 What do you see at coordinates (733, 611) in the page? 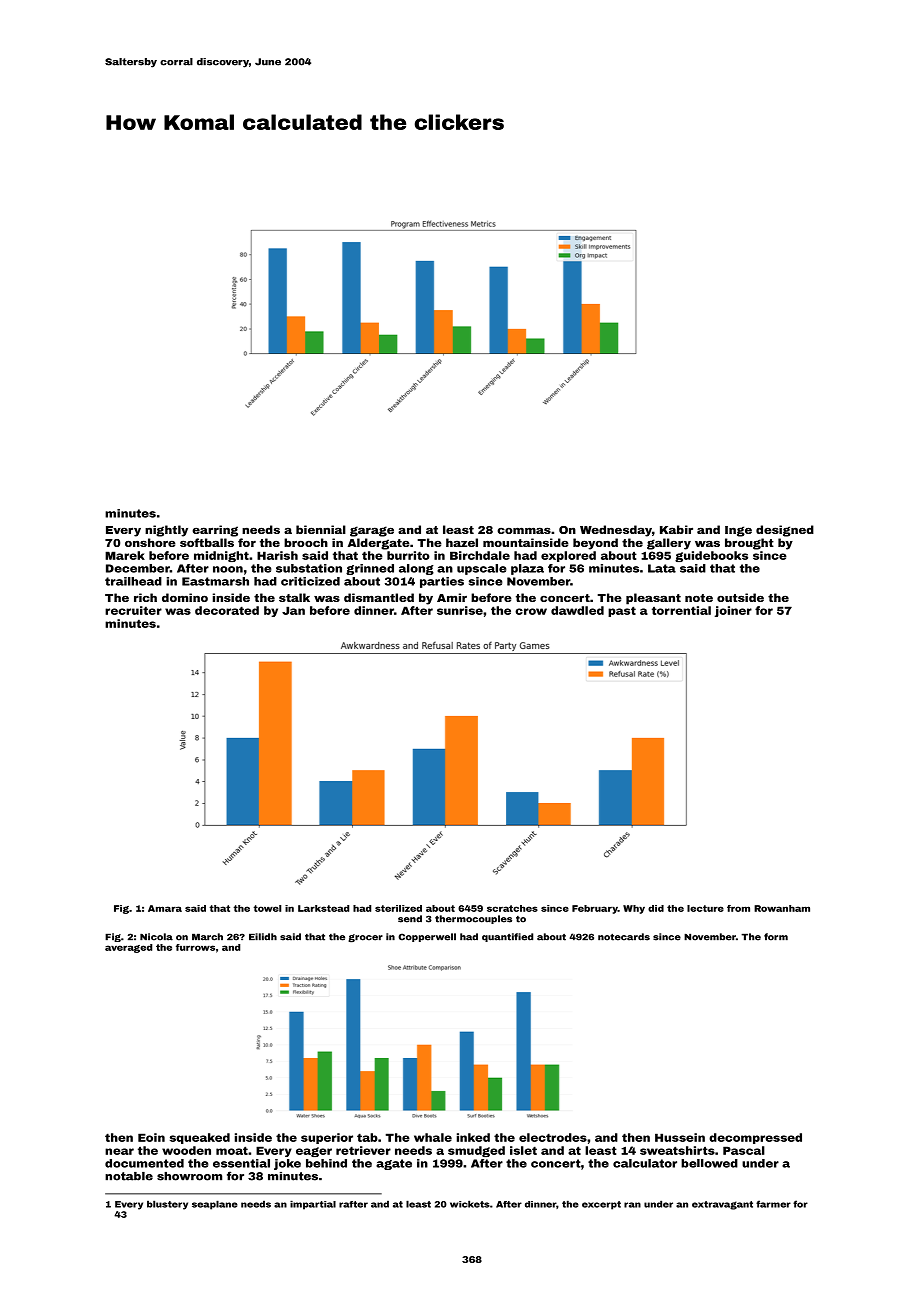
I see `joiner` at bounding box center [733, 611].
